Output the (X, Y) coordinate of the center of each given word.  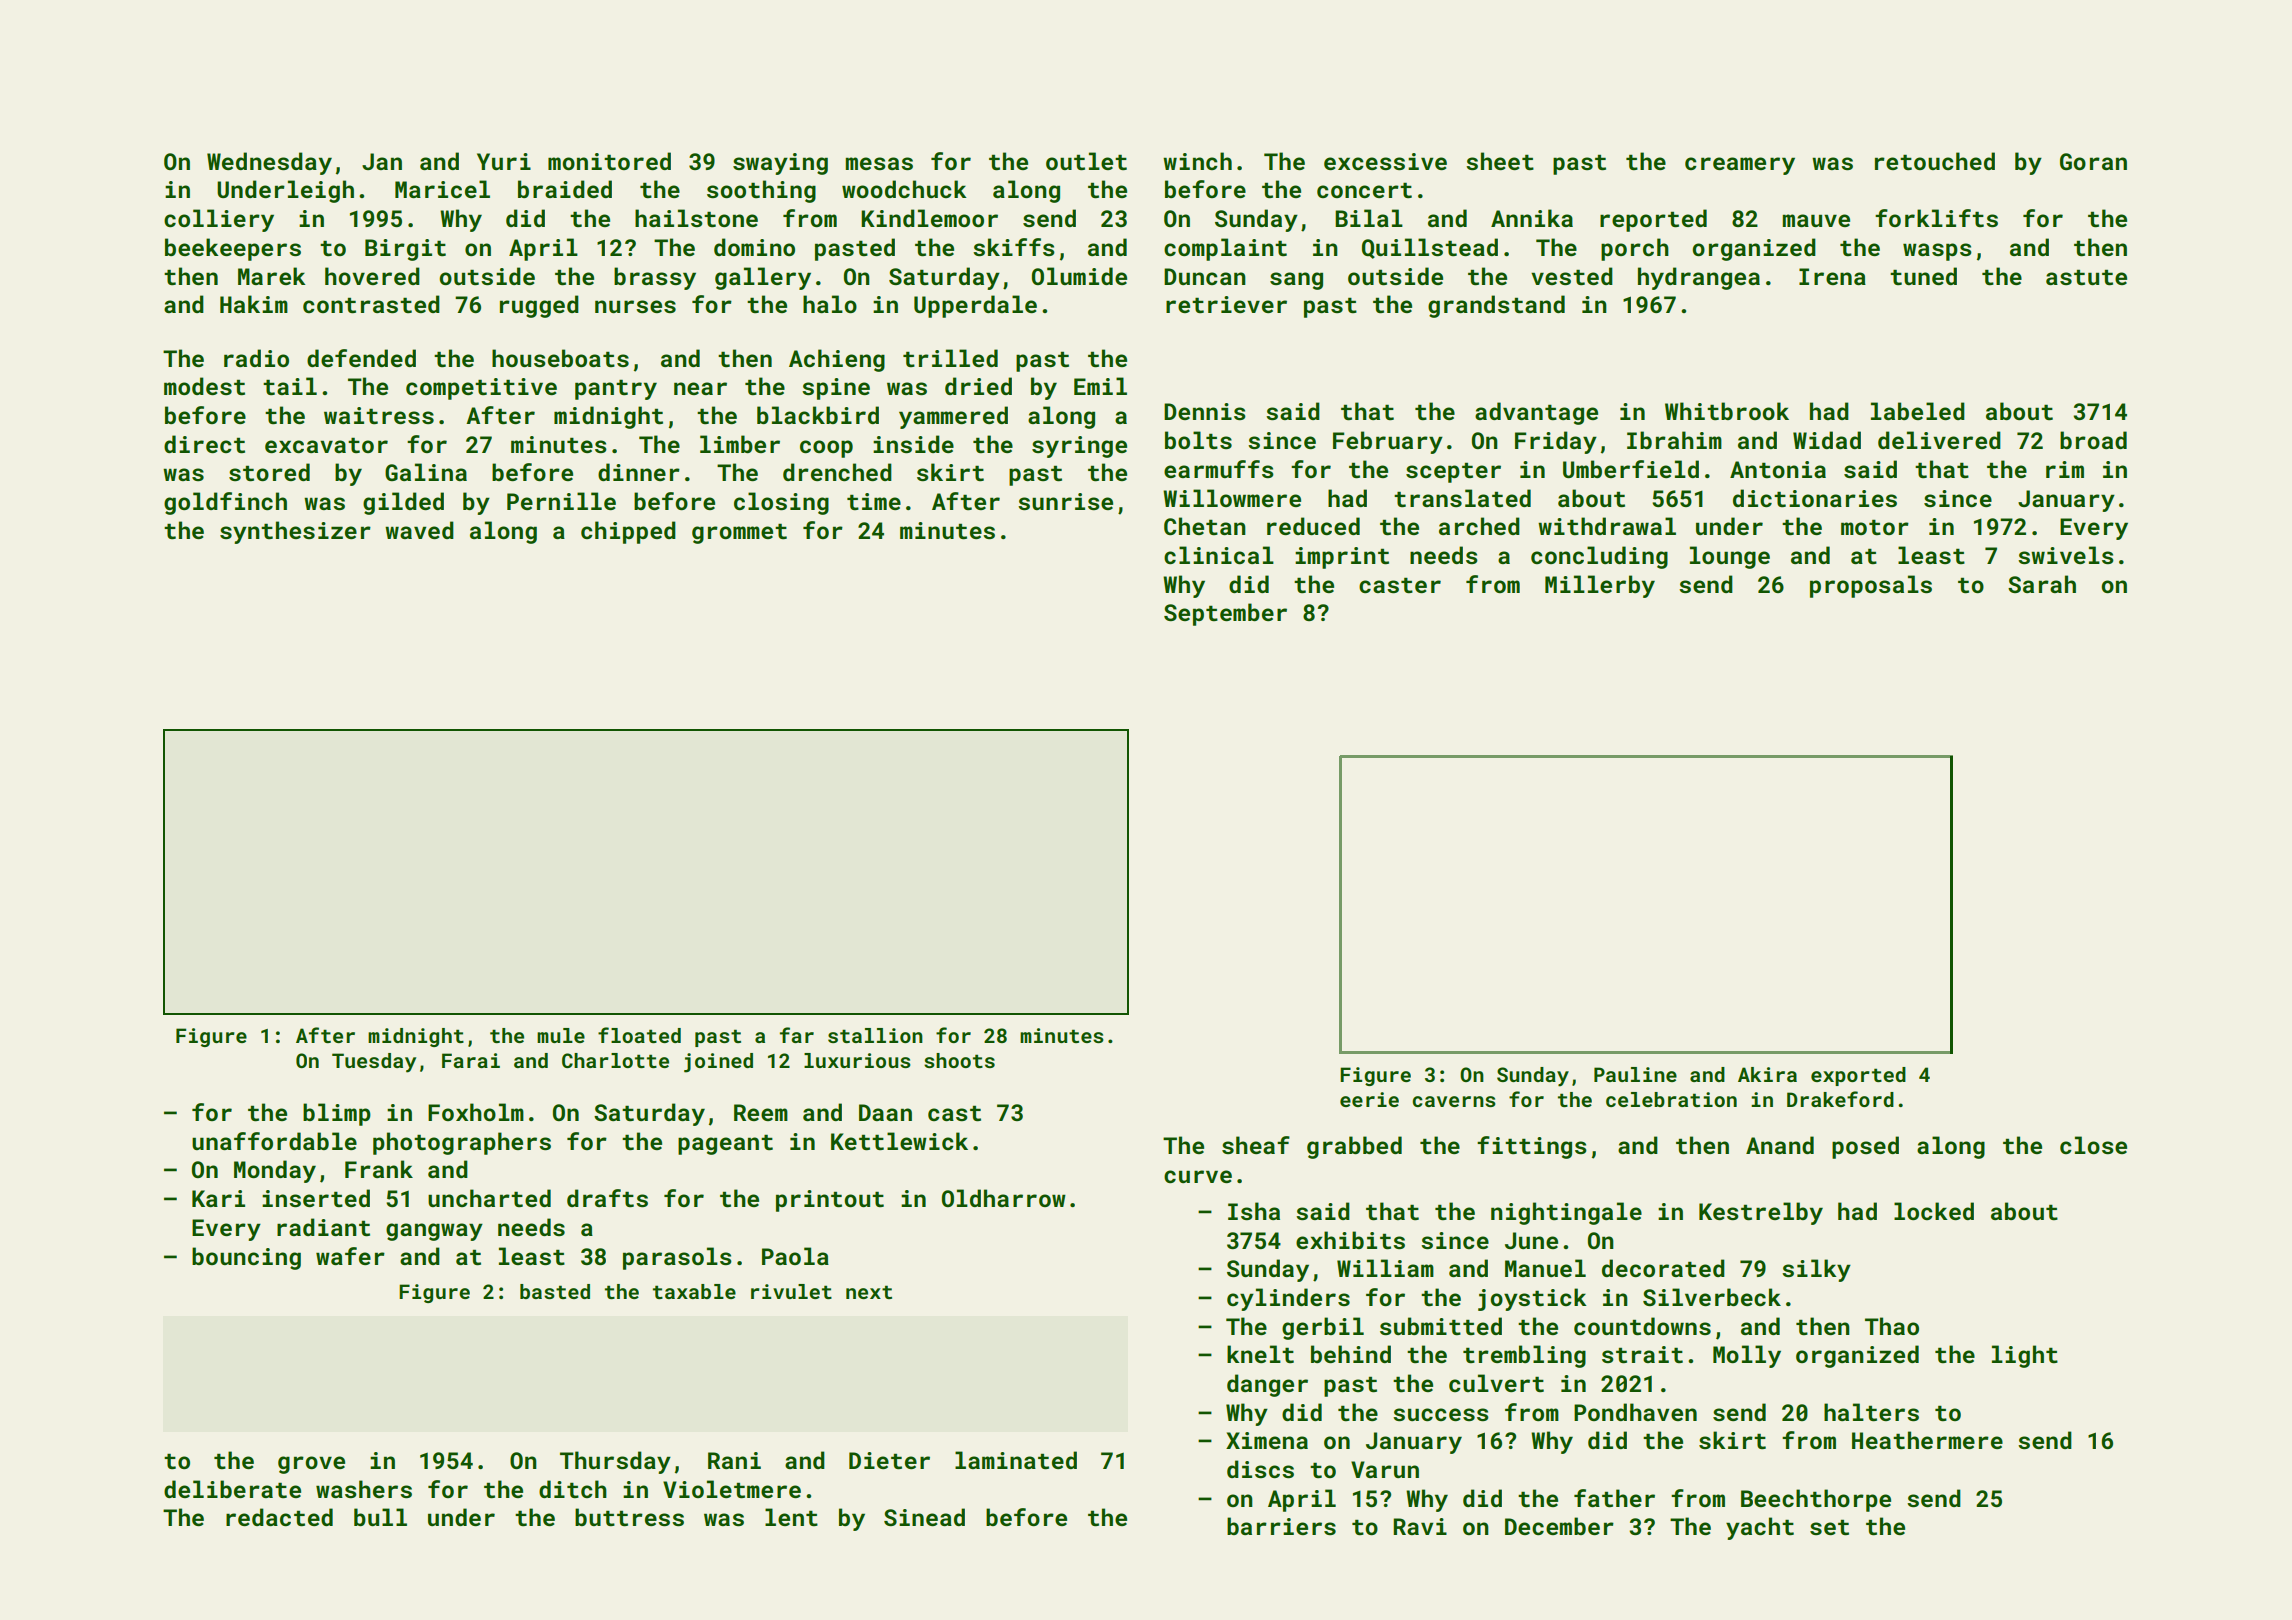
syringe (1079, 447)
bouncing (246, 1258)
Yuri (504, 161)
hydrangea (1699, 278)
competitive (481, 389)
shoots (959, 1060)
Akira (1767, 1074)
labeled (1918, 411)
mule (561, 1035)
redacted (279, 1517)
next (869, 1292)
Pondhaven (1635, 1412)
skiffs (1014, 247)
